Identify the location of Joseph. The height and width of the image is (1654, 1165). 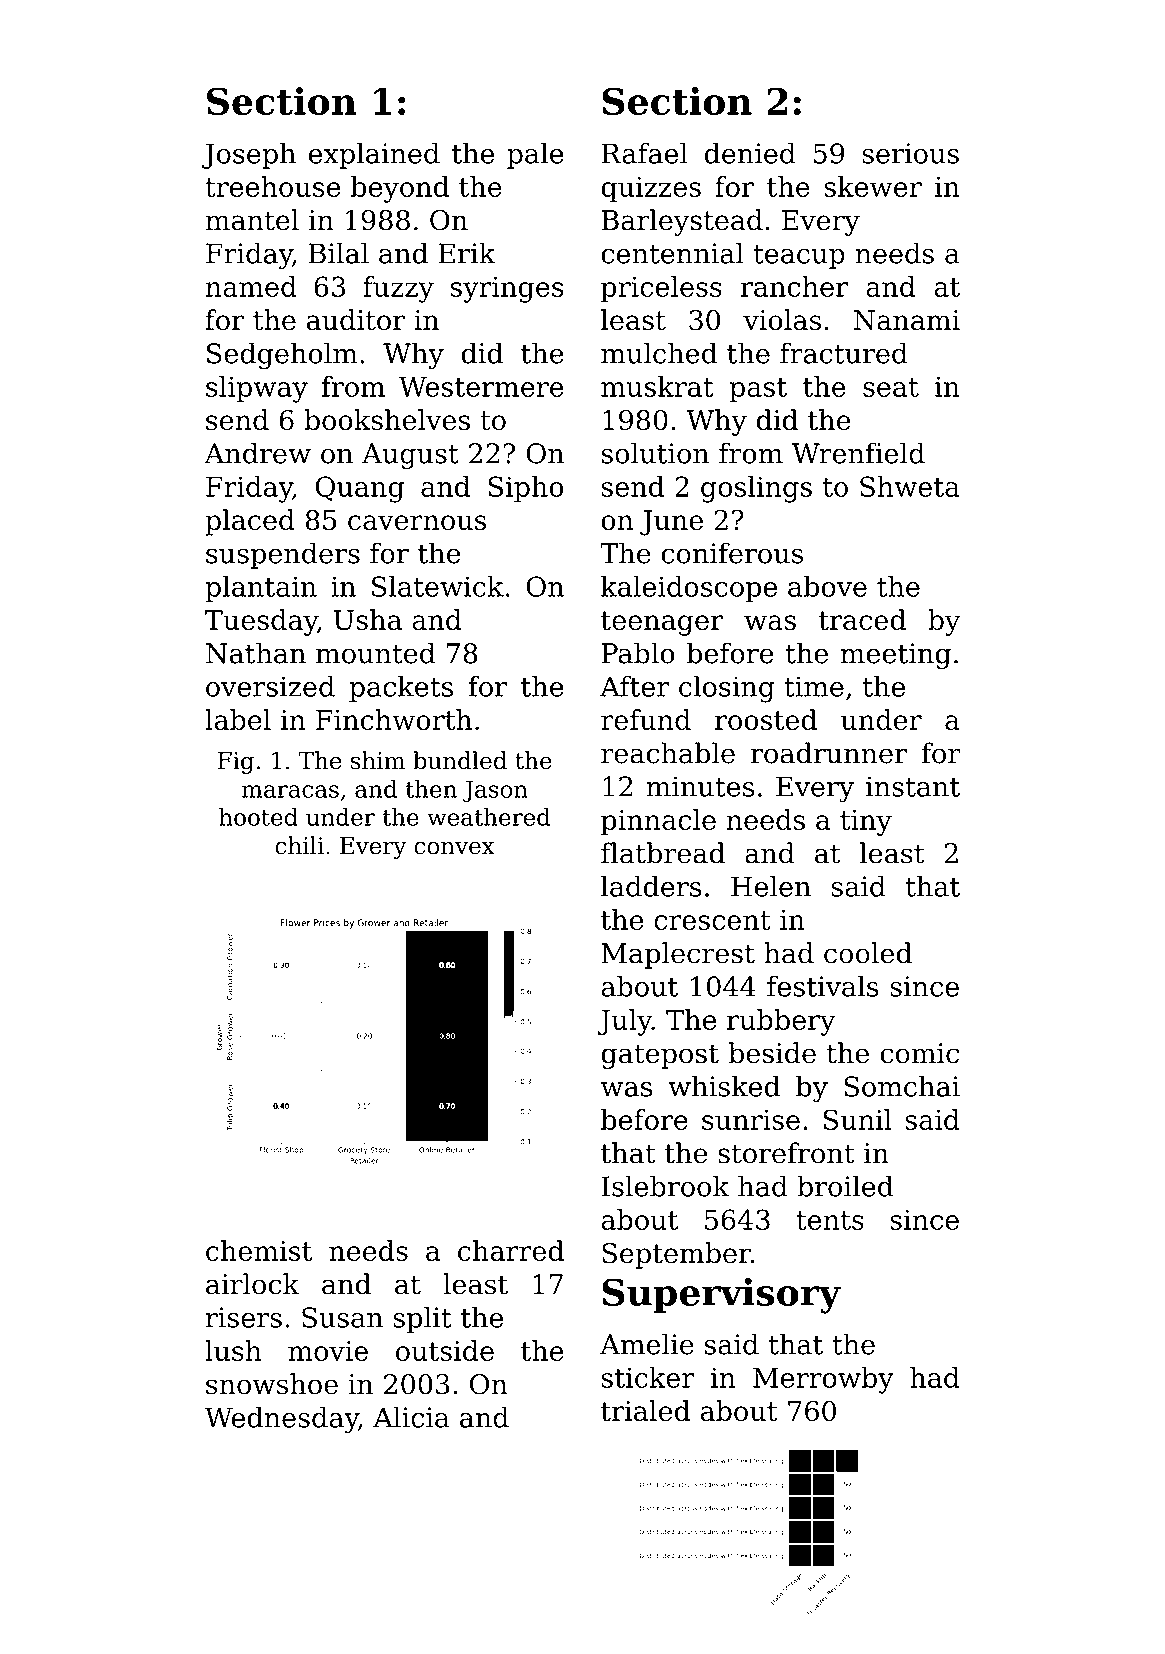
(249, 155).
